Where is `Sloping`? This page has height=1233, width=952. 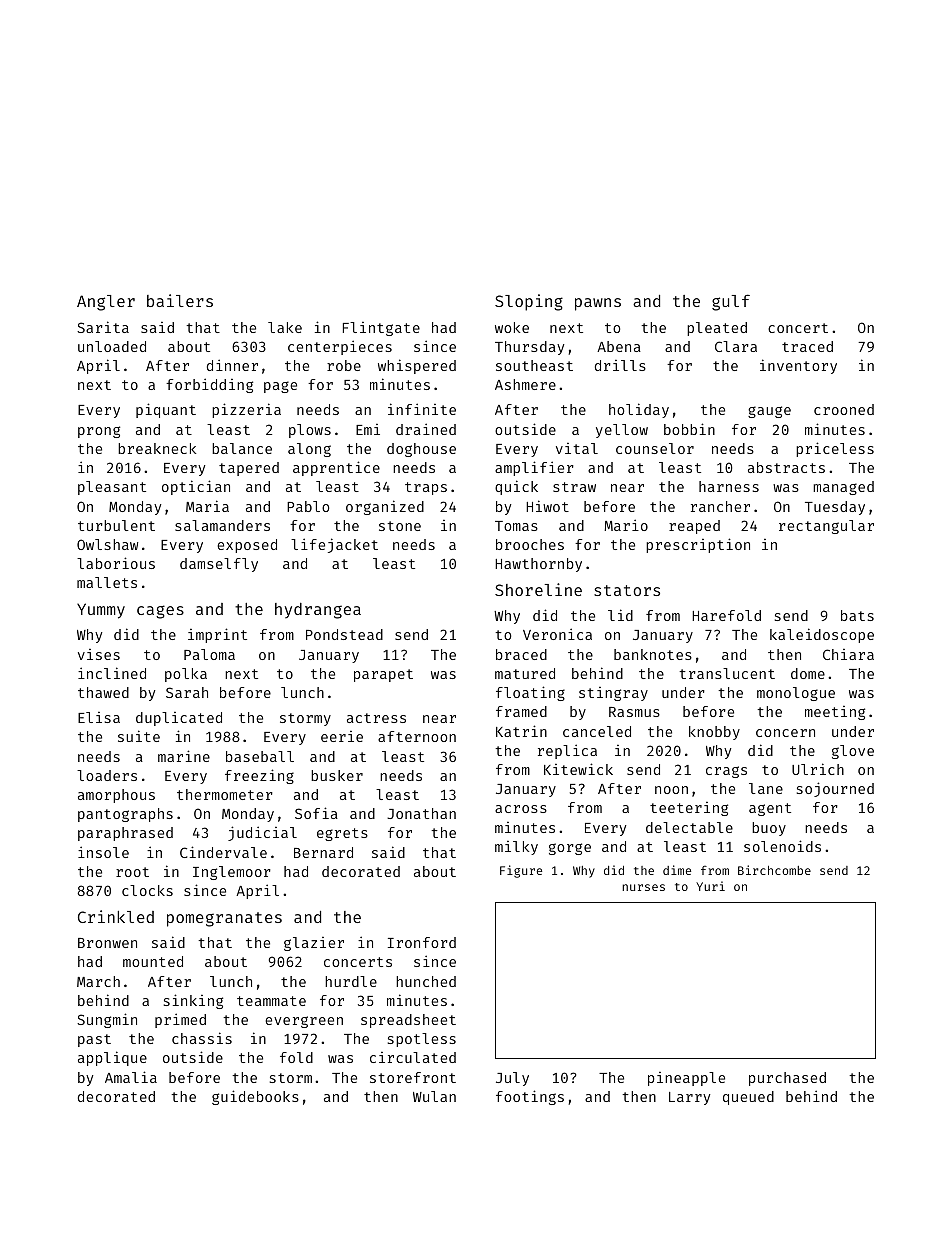
Sloping is located at coordinates (529, 302).
